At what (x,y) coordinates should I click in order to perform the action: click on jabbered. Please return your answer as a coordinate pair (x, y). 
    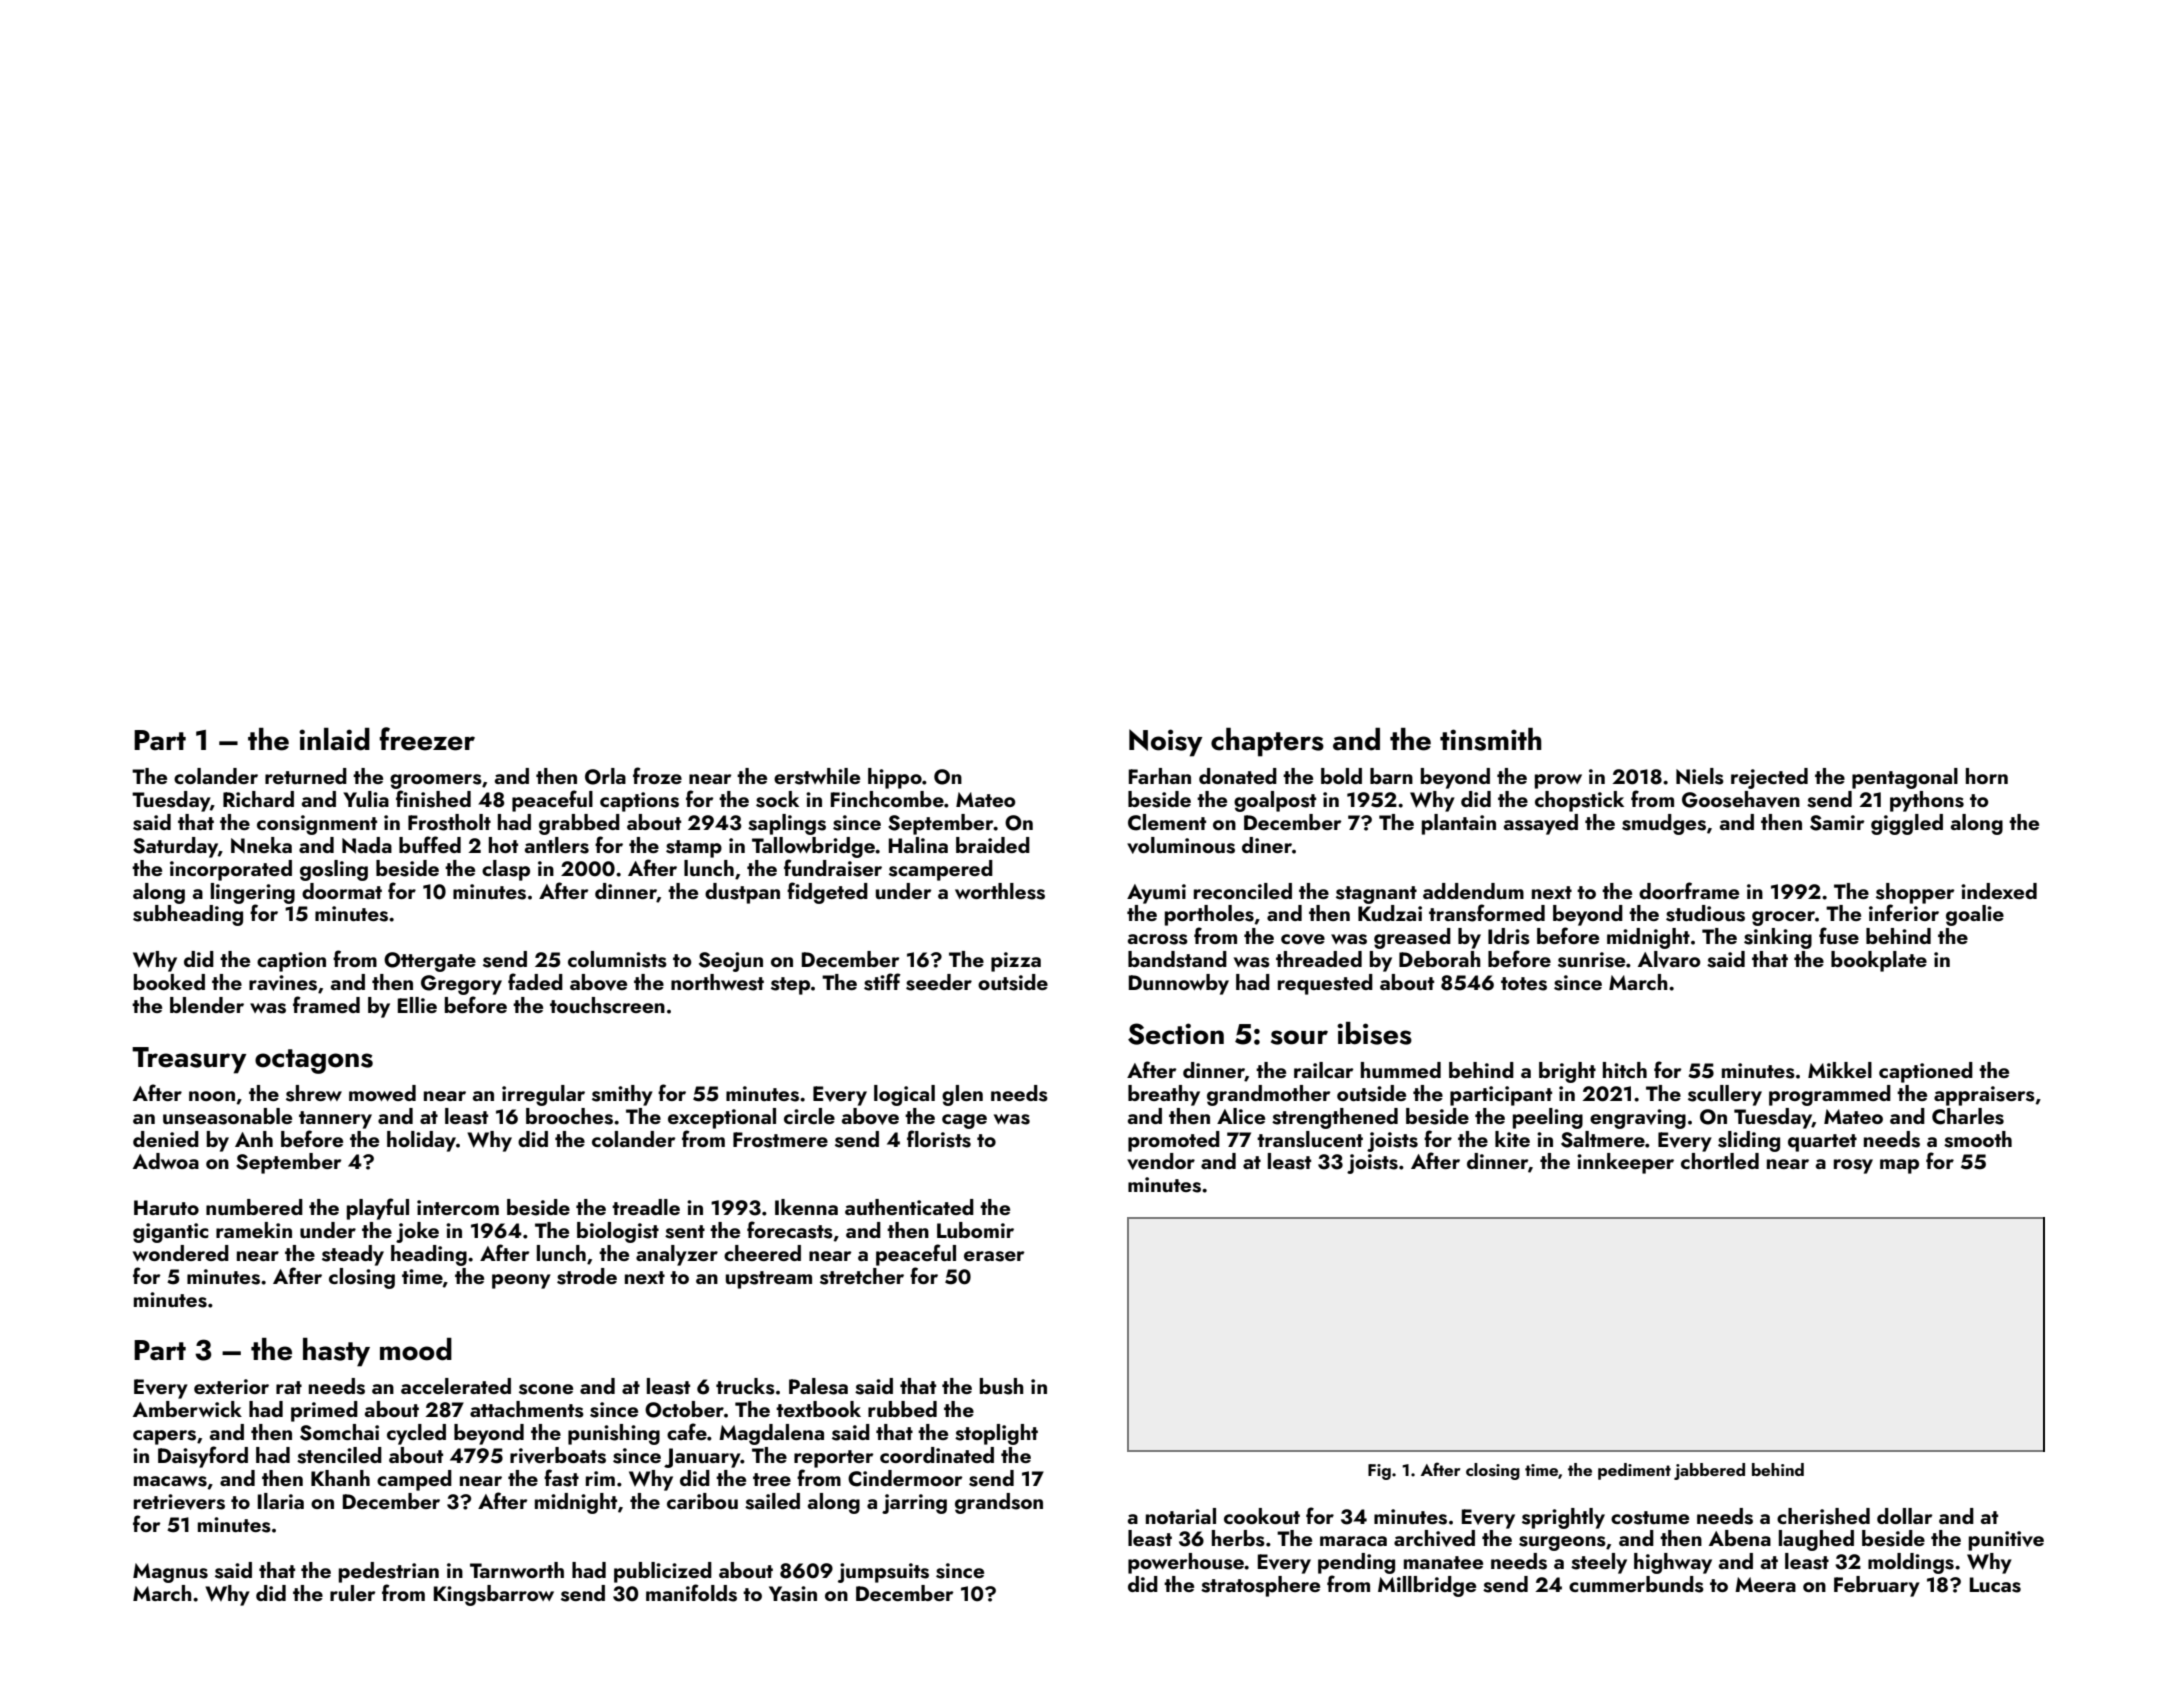
    Looking at the image, I should click on (1709, 1471).
